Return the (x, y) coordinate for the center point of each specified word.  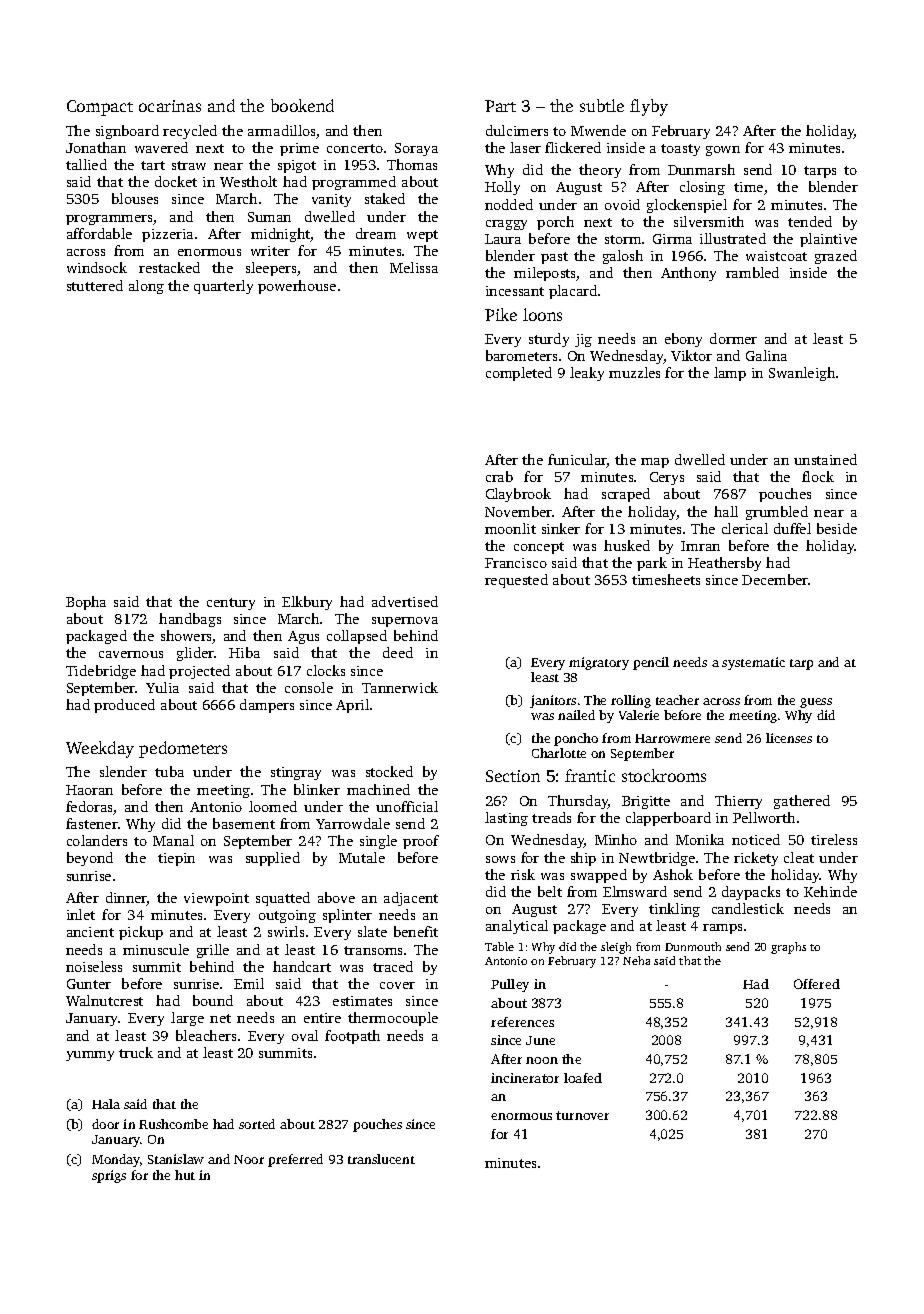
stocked (389, 771)
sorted (257, 1124)
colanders (97, 840)
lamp (730, 374)
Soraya (416, 149)
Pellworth (764, 817)
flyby (649, 107)
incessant (515, 291)
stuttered (95, 285)
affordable (99, 233)
